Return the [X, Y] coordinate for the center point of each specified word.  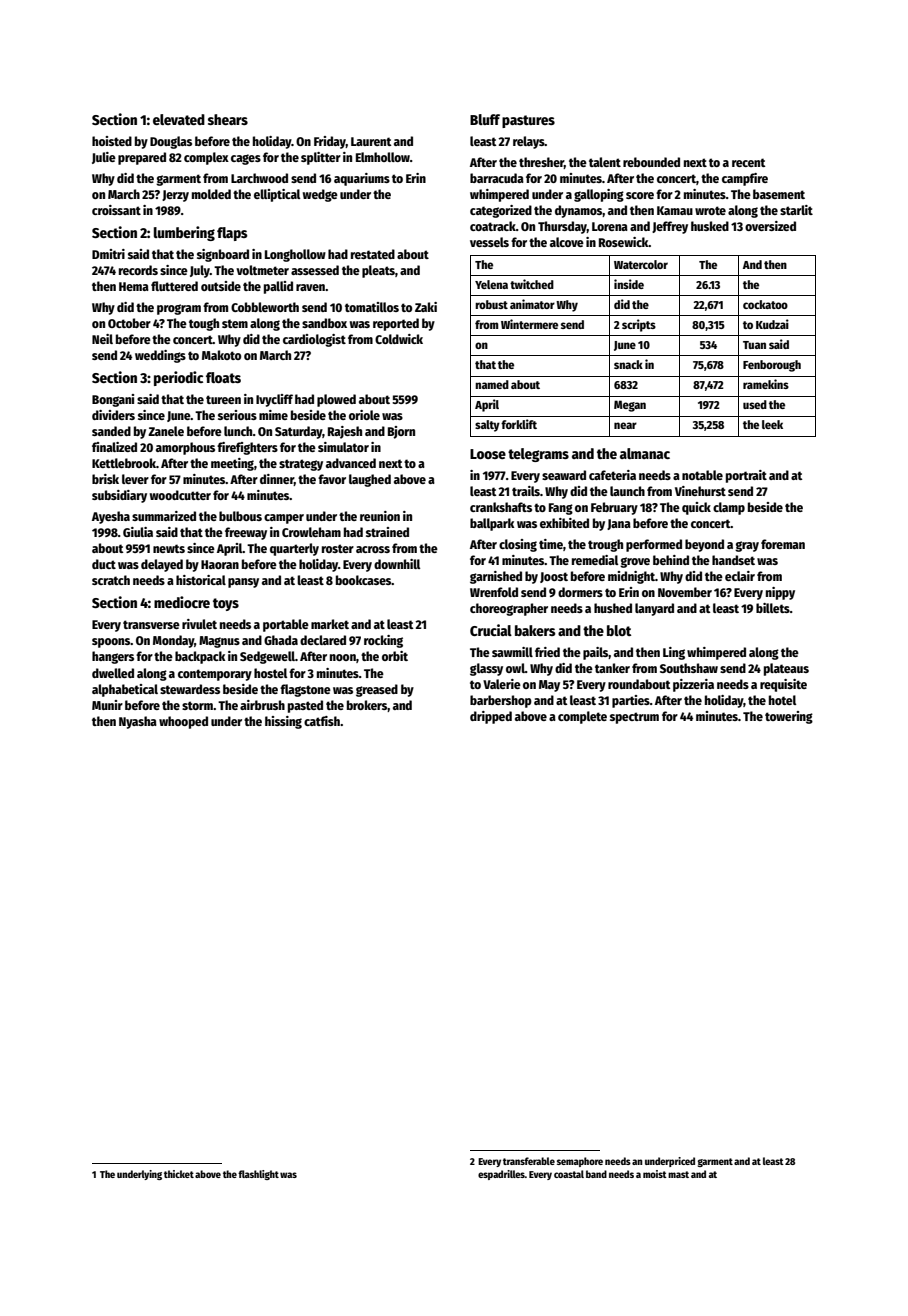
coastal [569, 1174]
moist [655, 1174]
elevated [179, 119]
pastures [528, 121]
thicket [179, 1174]
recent [749, 162]
